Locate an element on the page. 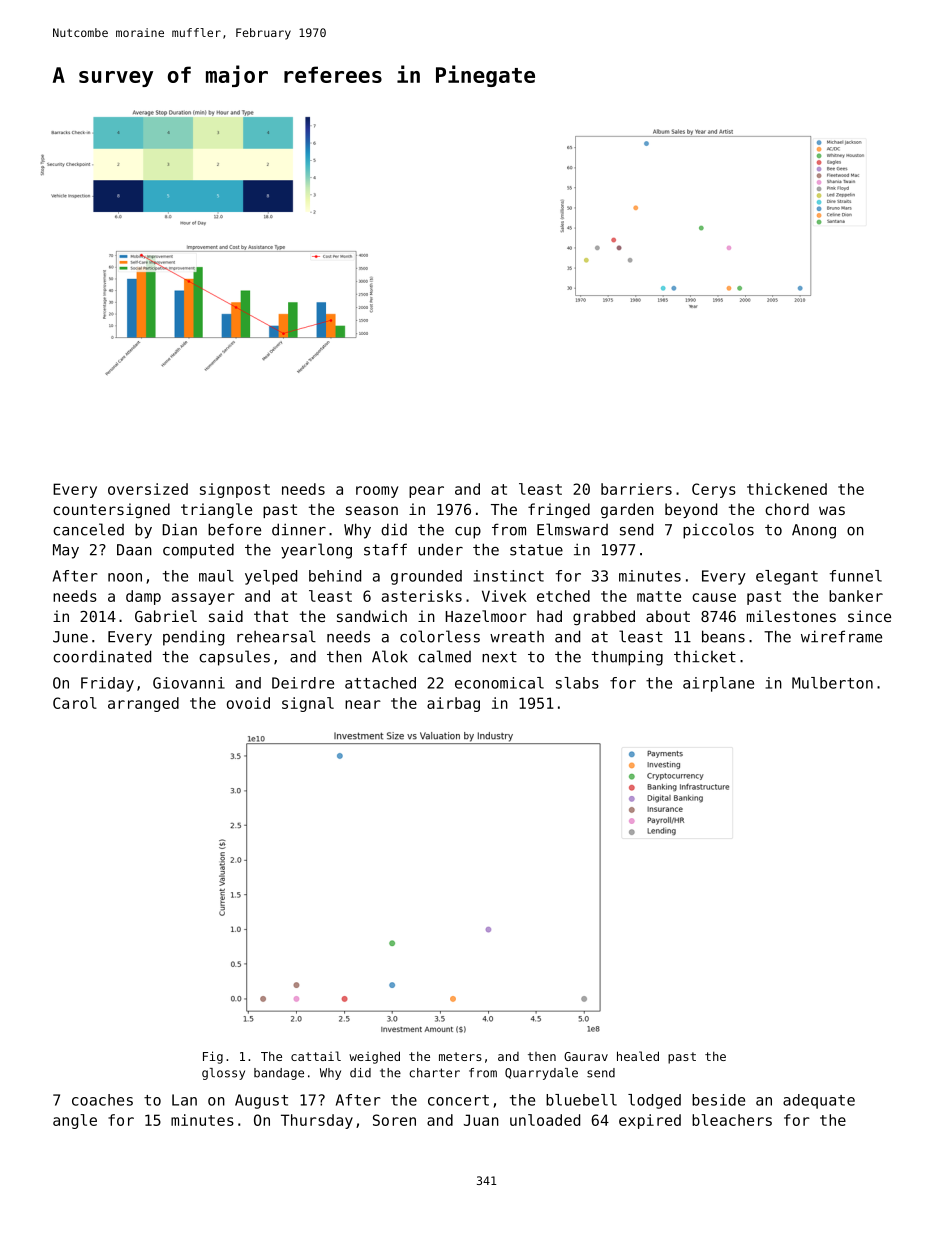  airbag is located at coordinates (453, 704).
